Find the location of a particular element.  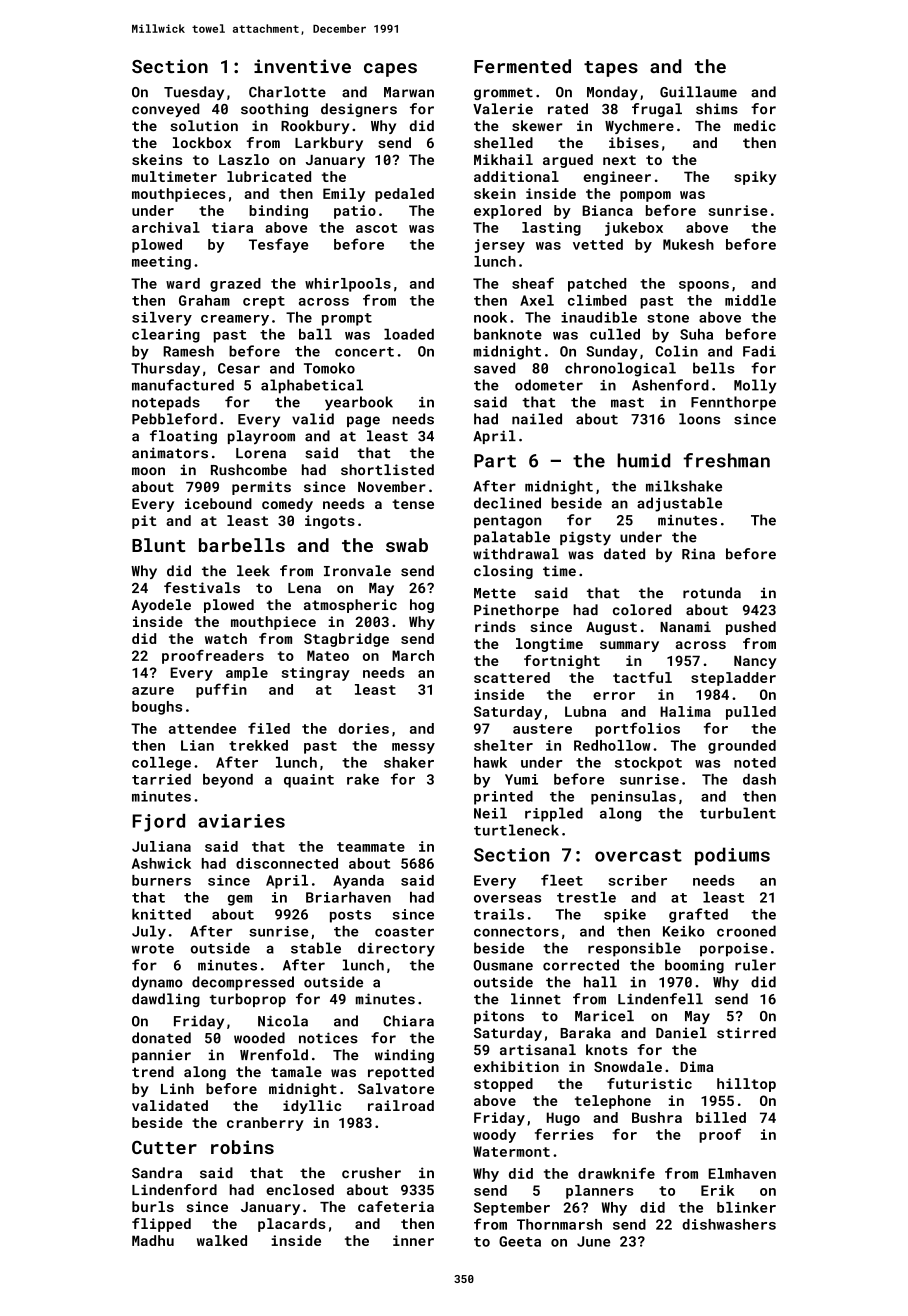

inventive is located at coordinates (302, 66).
